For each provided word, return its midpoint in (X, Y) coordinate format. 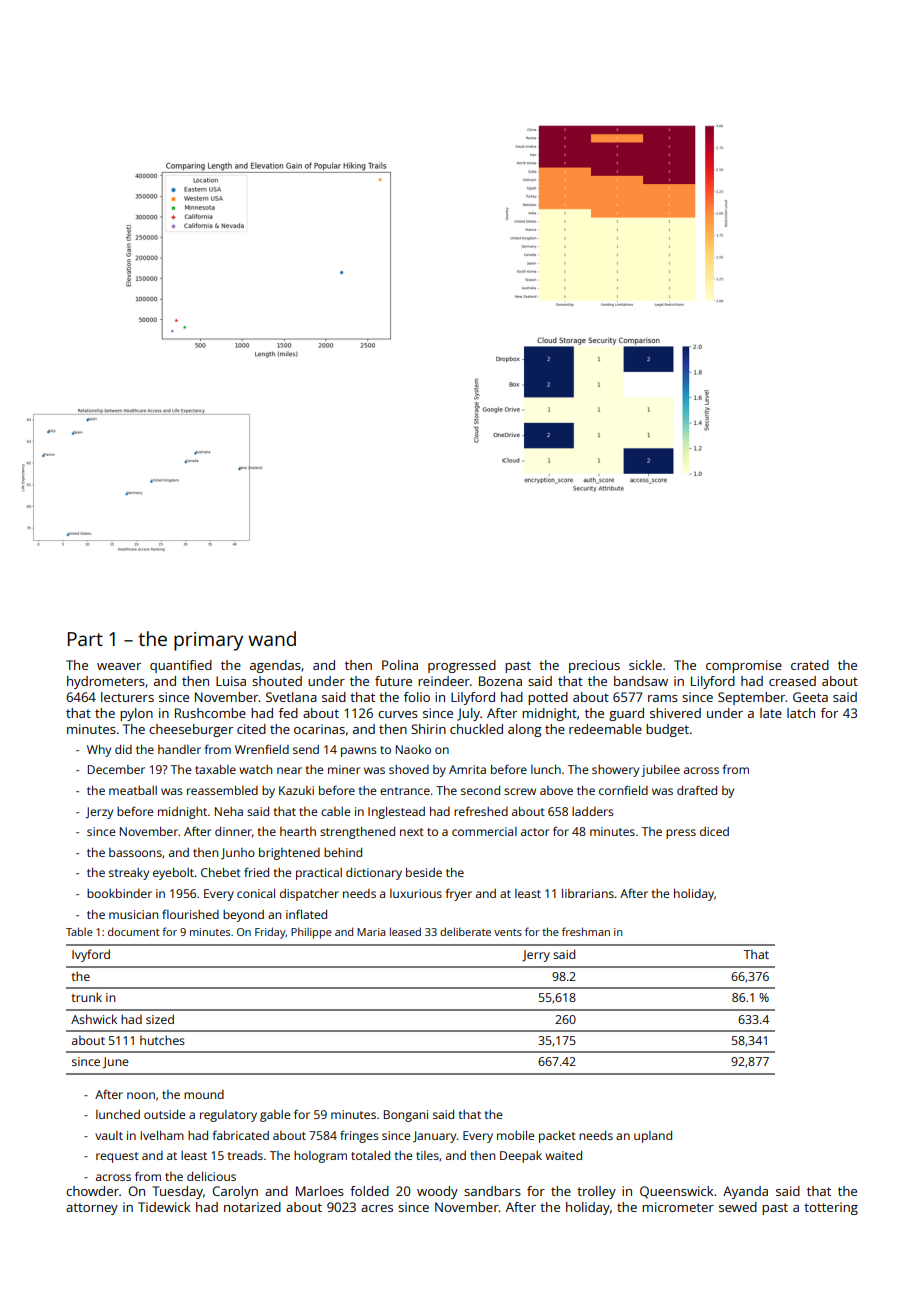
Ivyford (91, 955)
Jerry (536, 956)
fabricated (241, 1135)
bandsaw (641, 681)
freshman (586, 931)
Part (85, 639)
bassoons (135, 852)
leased (405, 931)
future (393, 681)
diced (714, 831)
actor (535, 832)
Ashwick (94, 1019)
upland (653, 1137)
